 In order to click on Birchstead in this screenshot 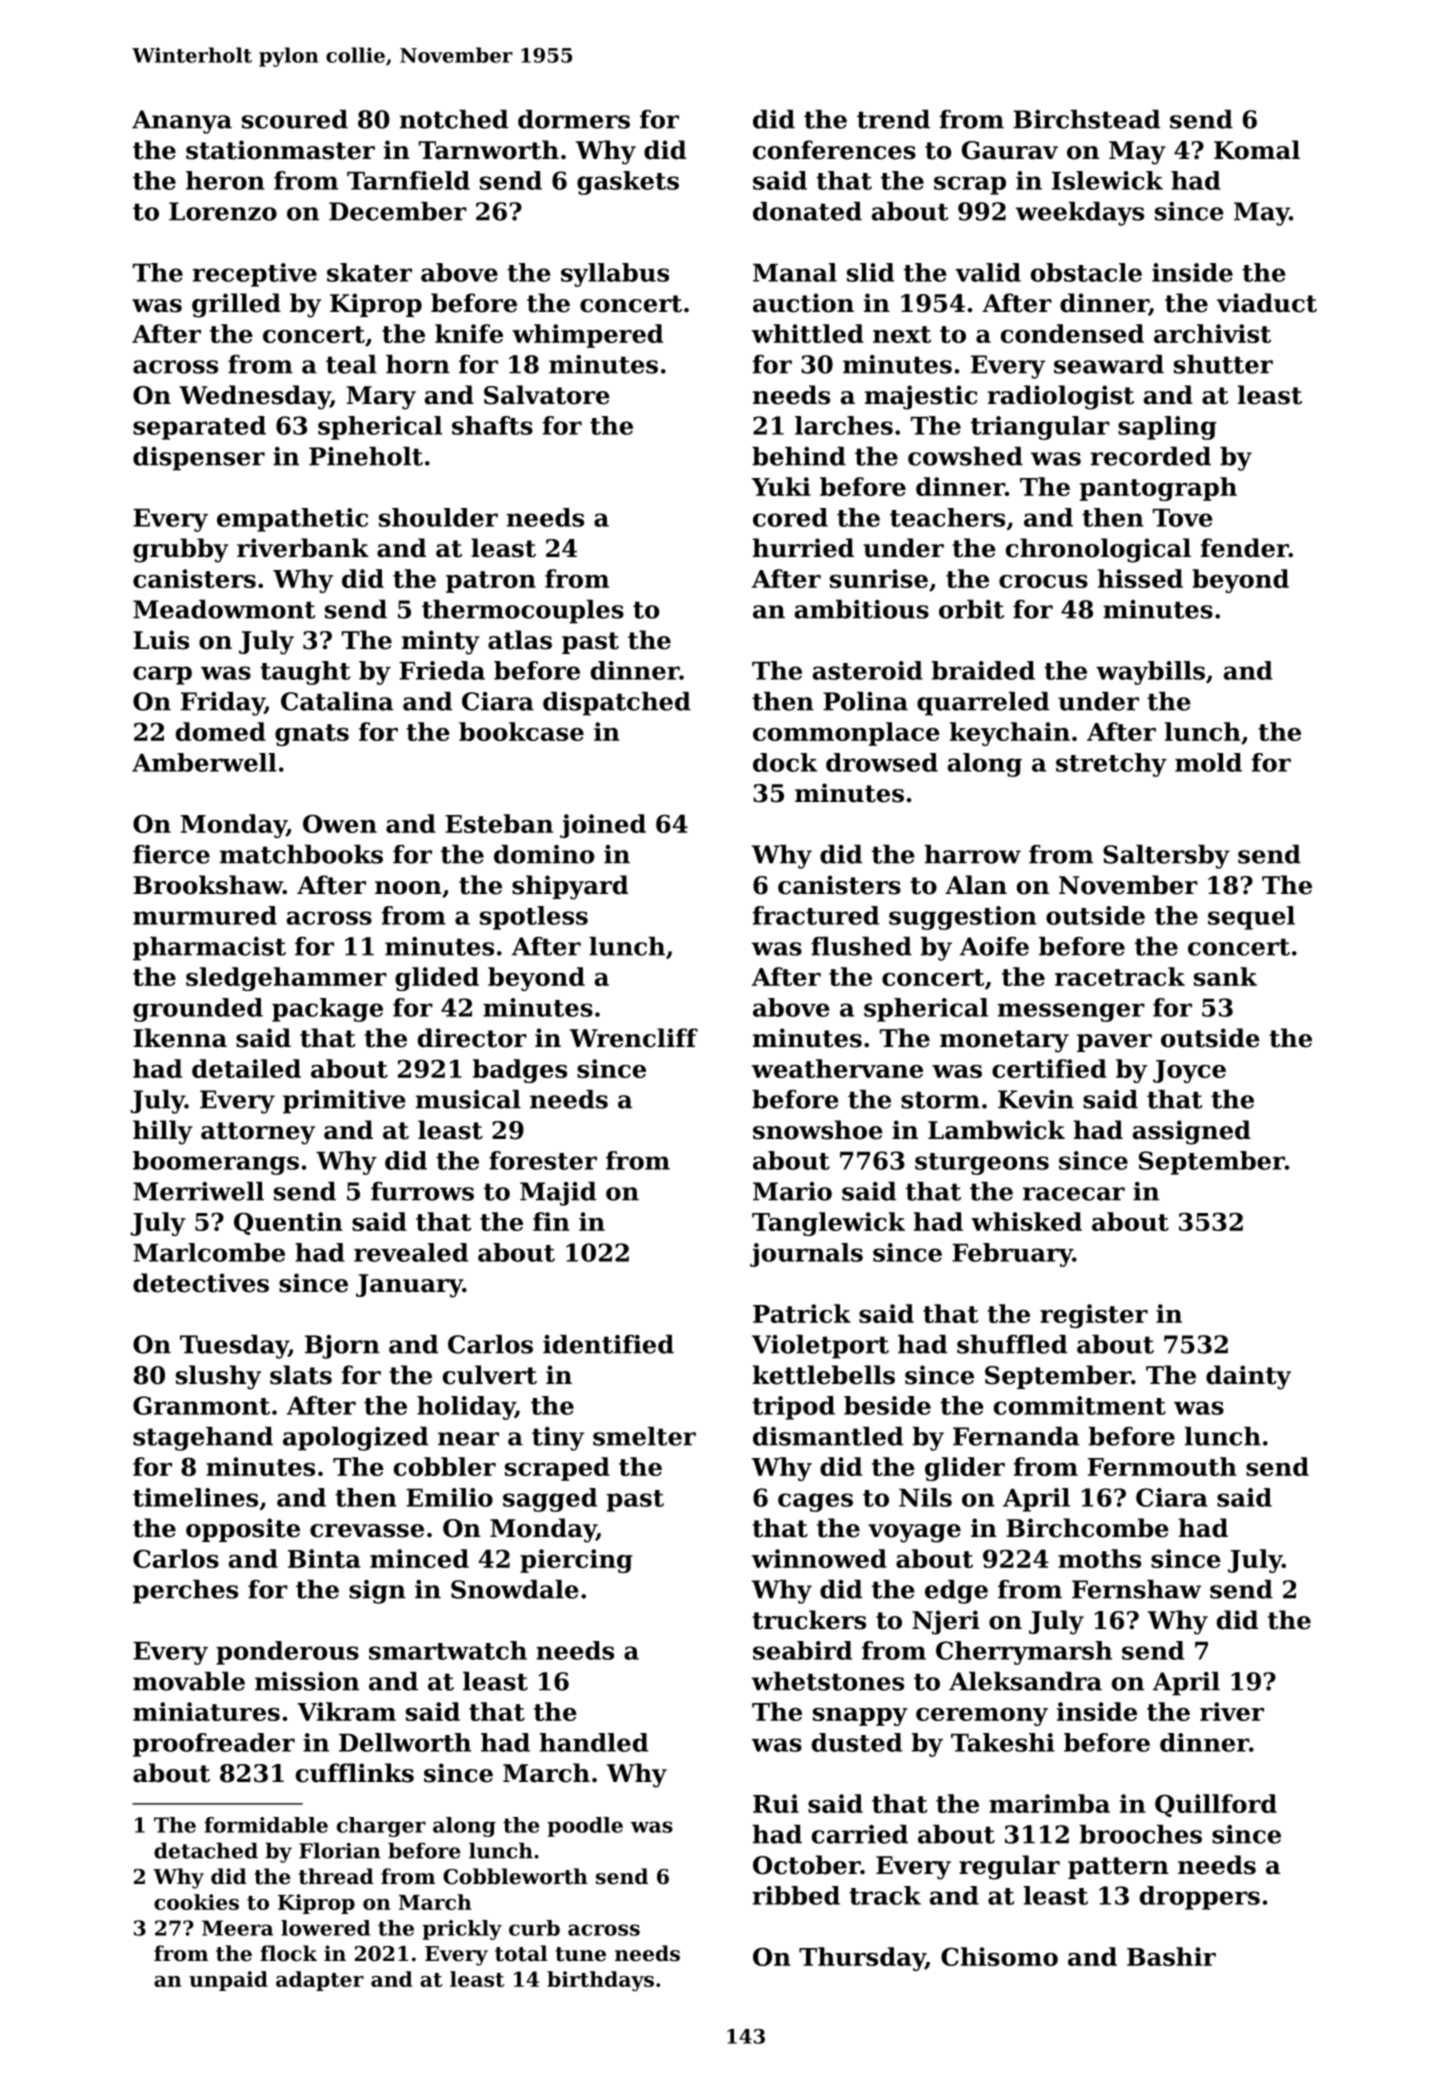, I will do `click(1086, 119)`.
